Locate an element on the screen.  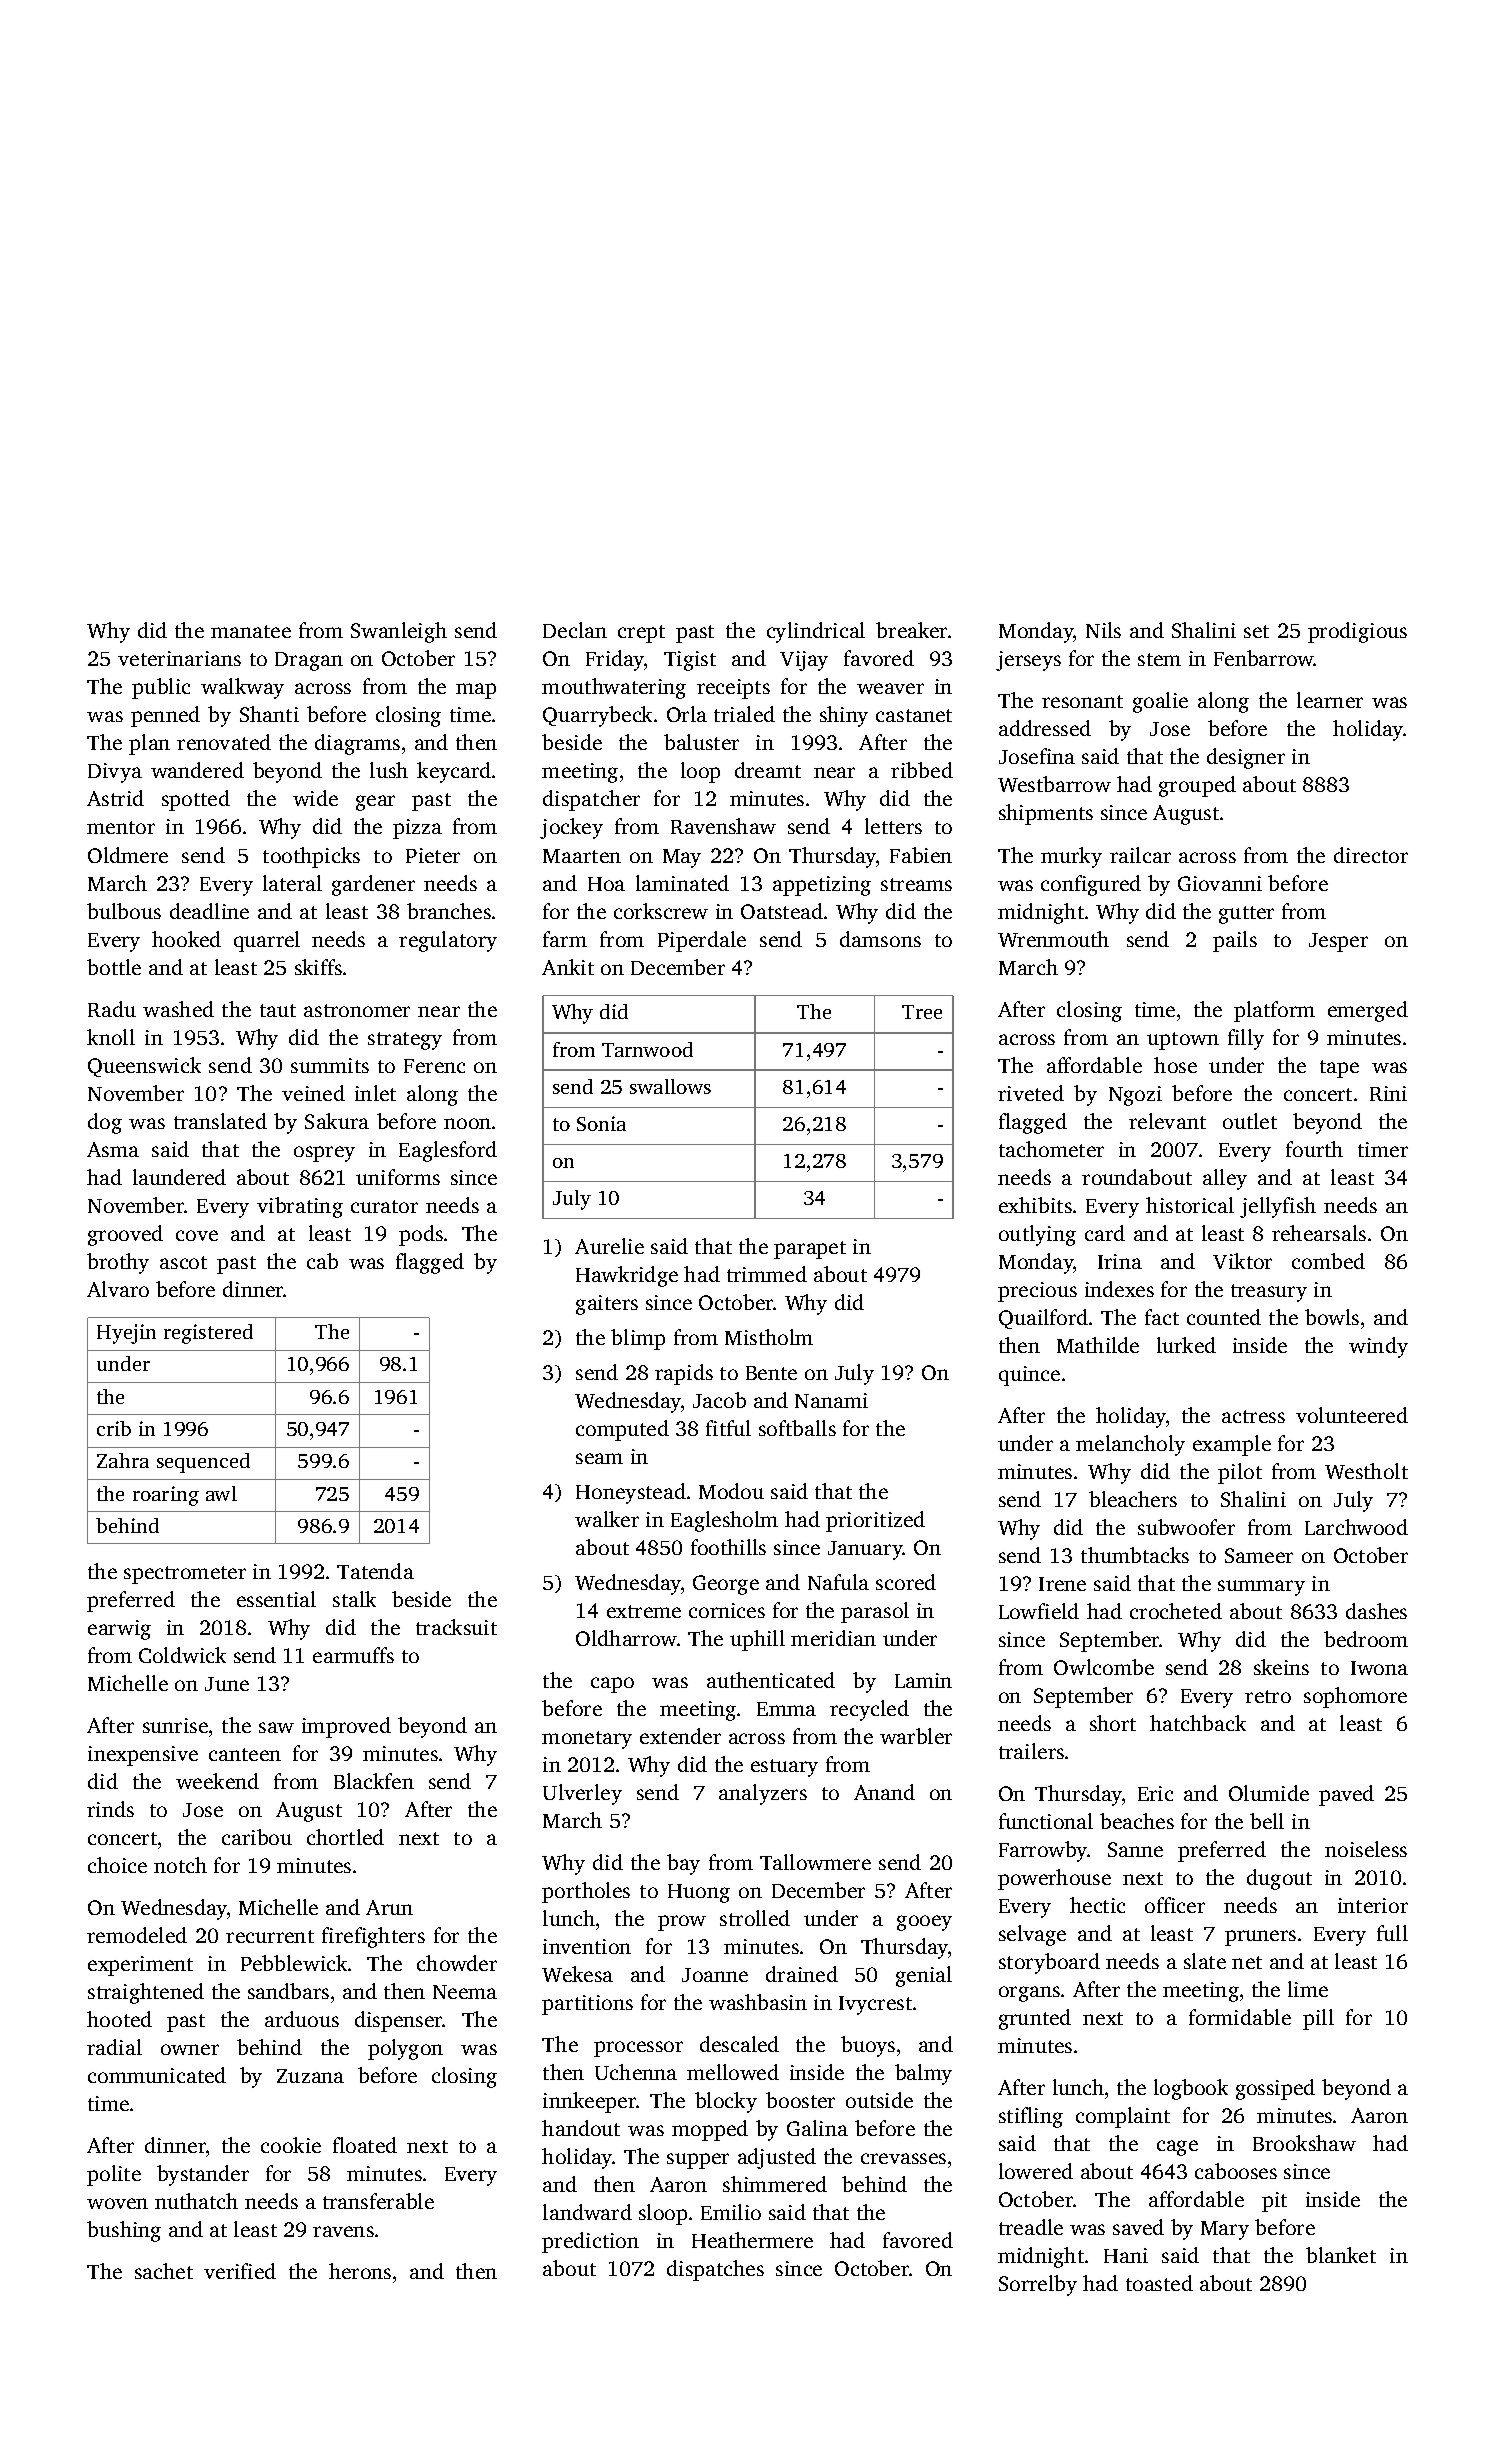
meridian is located at coordinates (833, 1638).
